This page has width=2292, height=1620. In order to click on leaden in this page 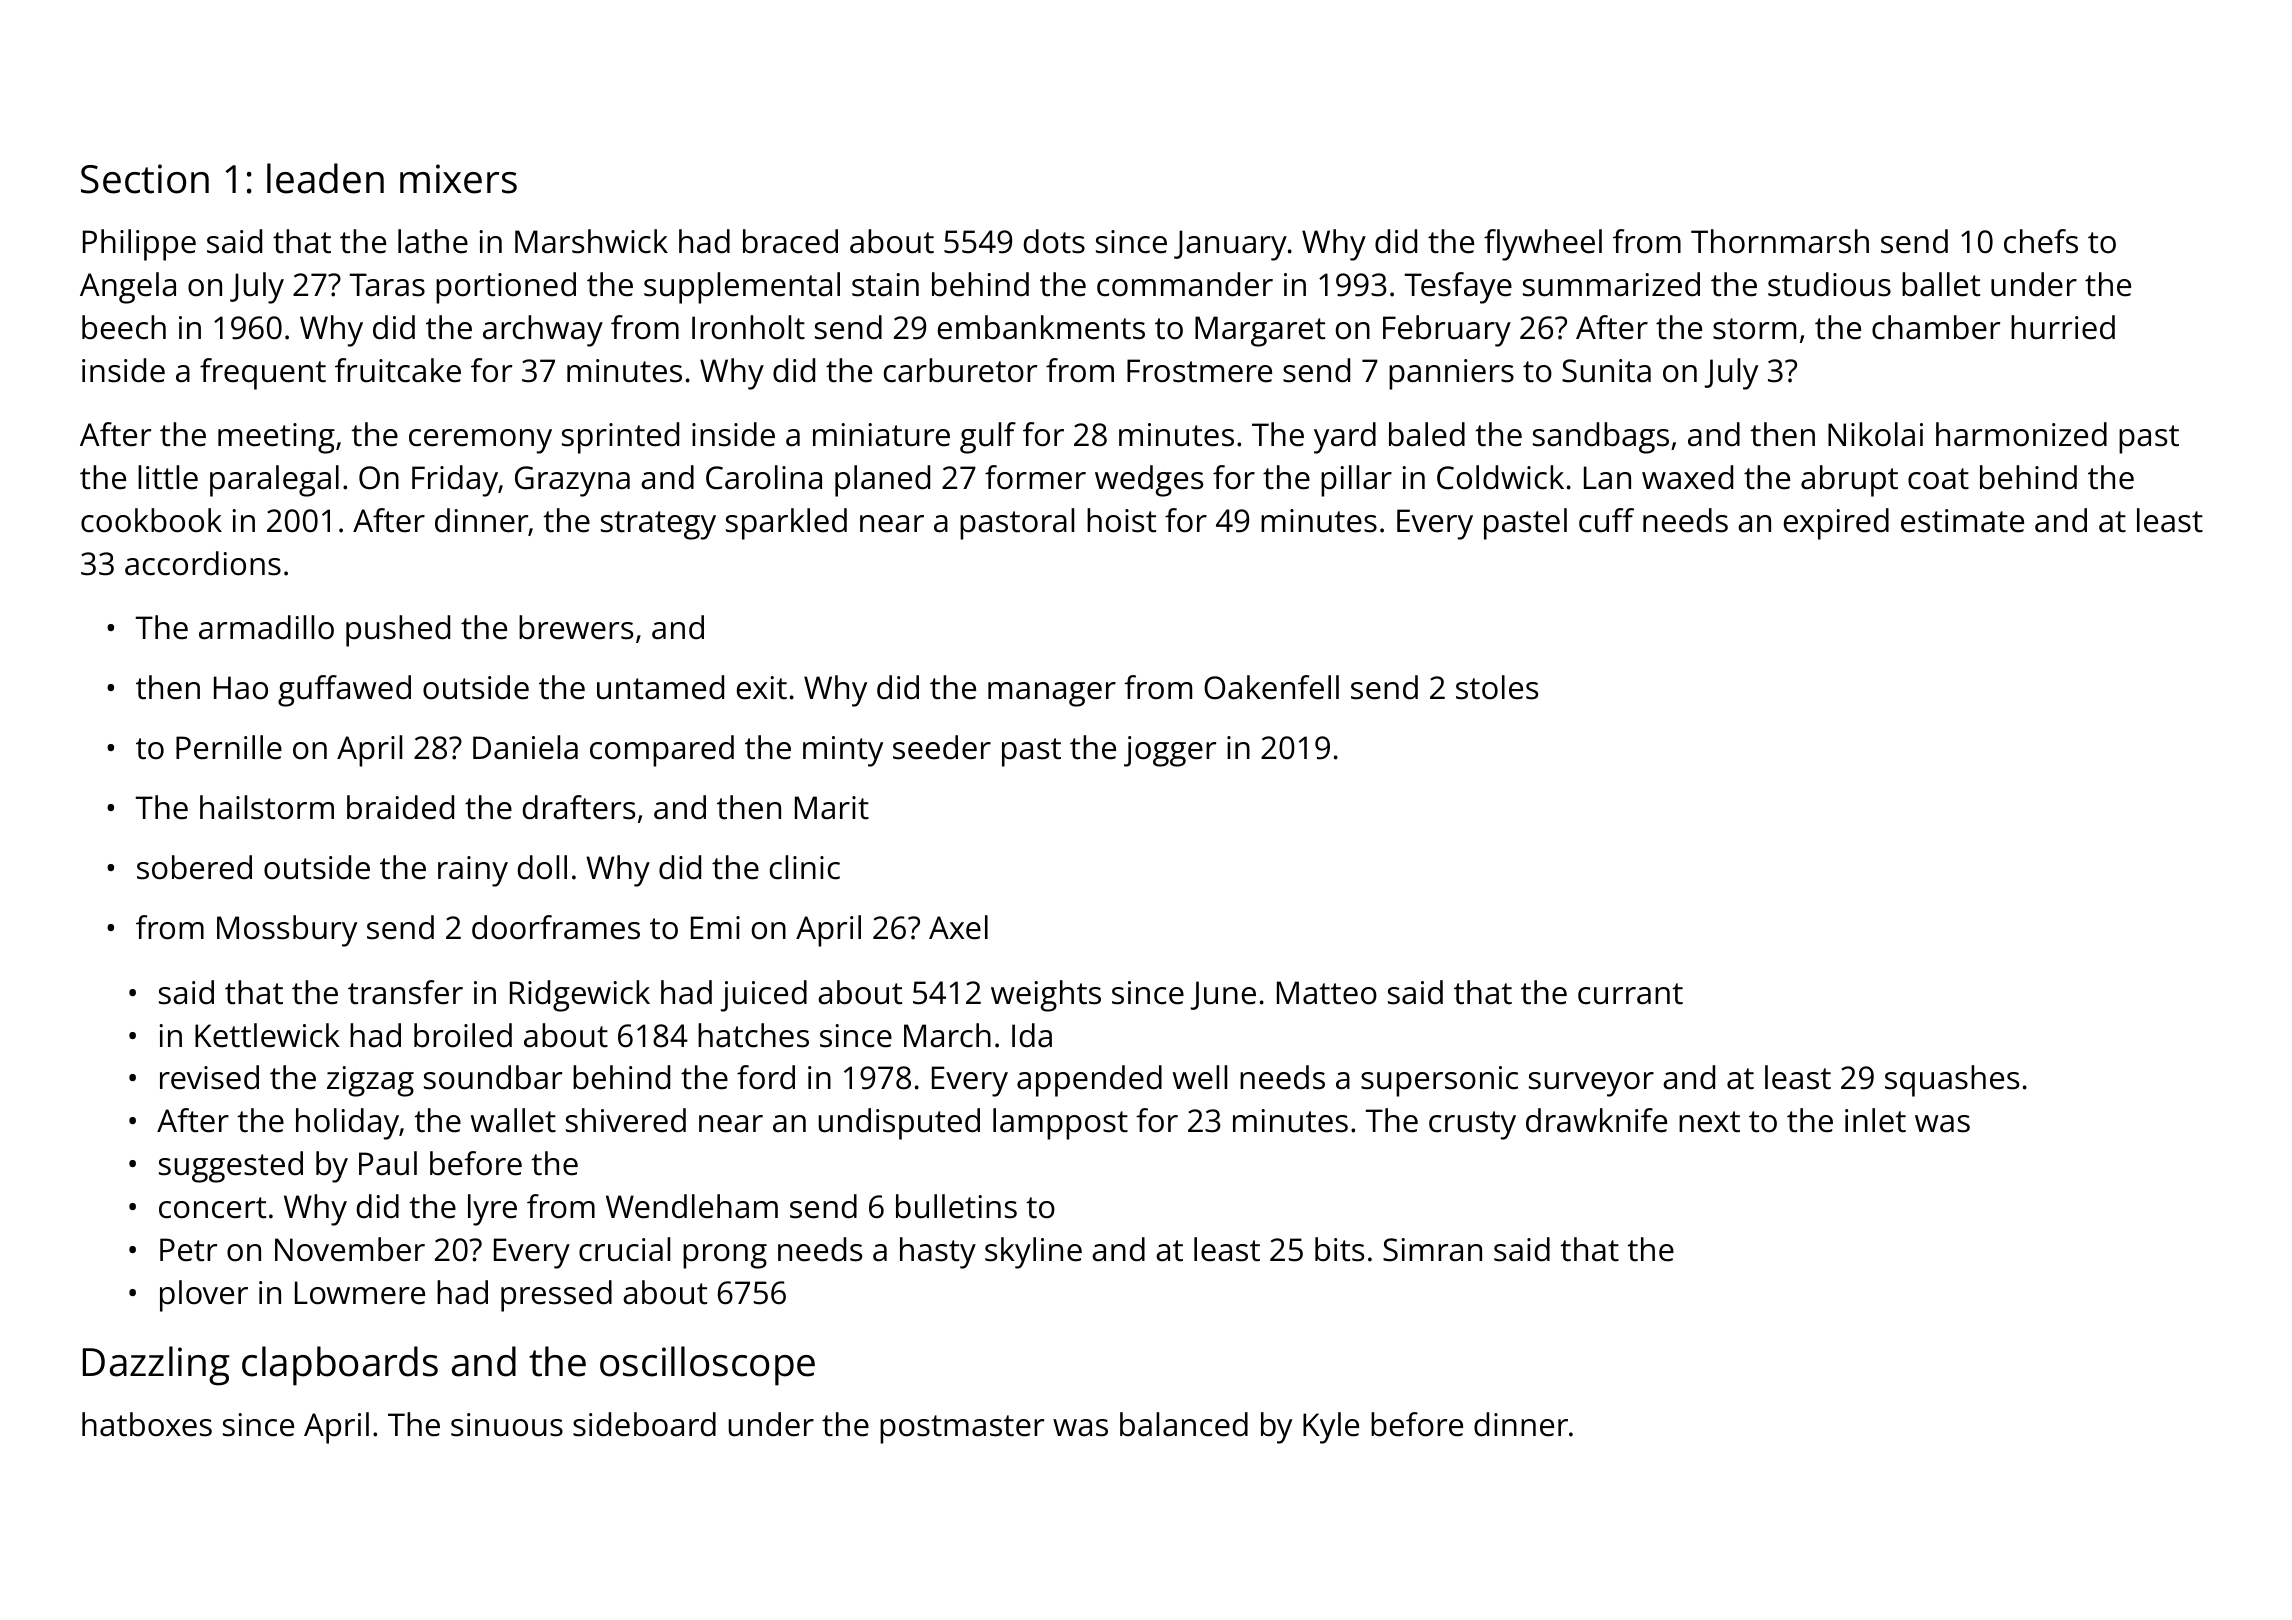, I will do `click(325, 178)`.
